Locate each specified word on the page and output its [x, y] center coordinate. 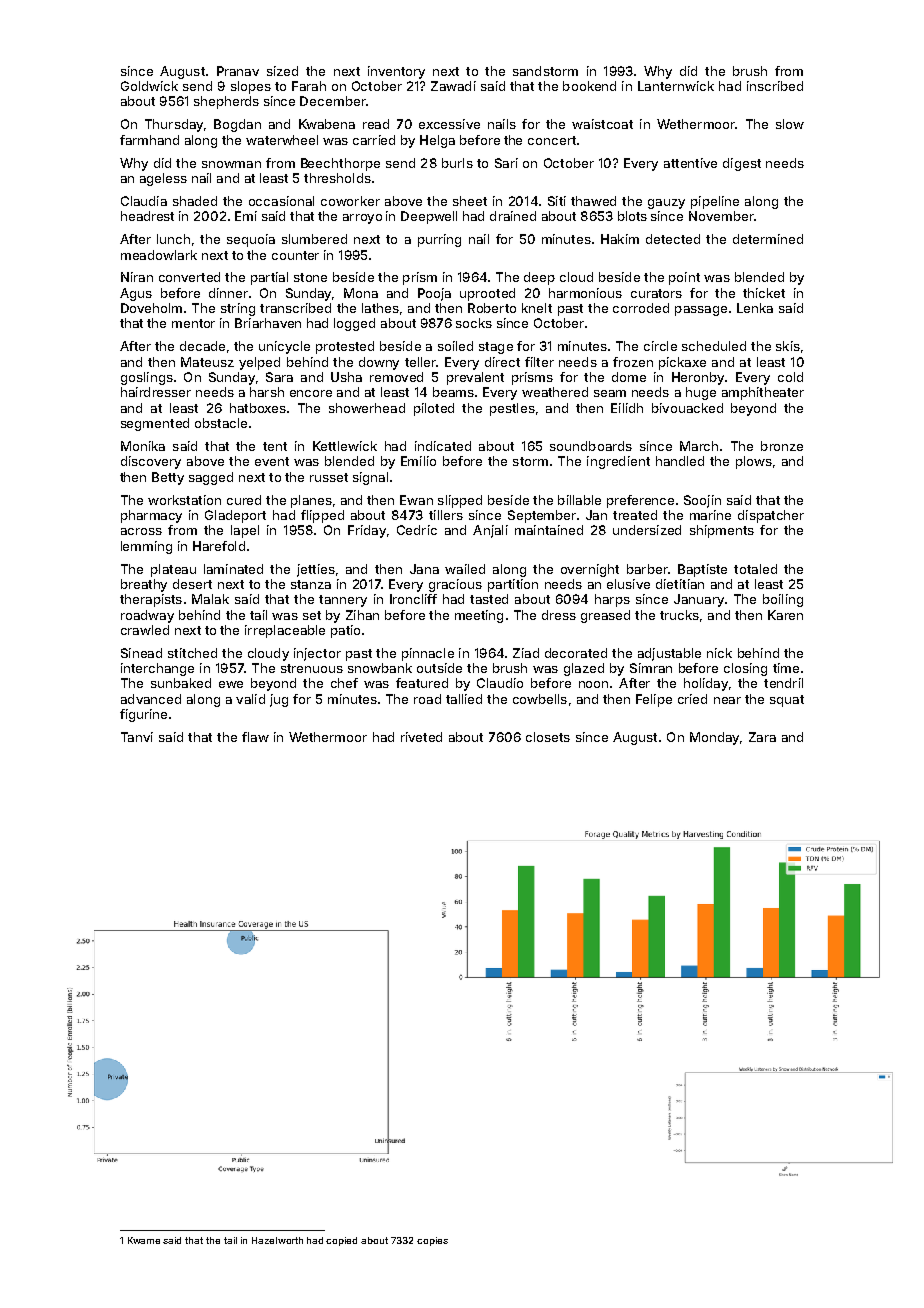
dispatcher [771, 516]
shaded [195, 201]
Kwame [144, 1240]
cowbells [540, 699]
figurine [143, 715]
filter [539, 362]
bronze [782, 446]
